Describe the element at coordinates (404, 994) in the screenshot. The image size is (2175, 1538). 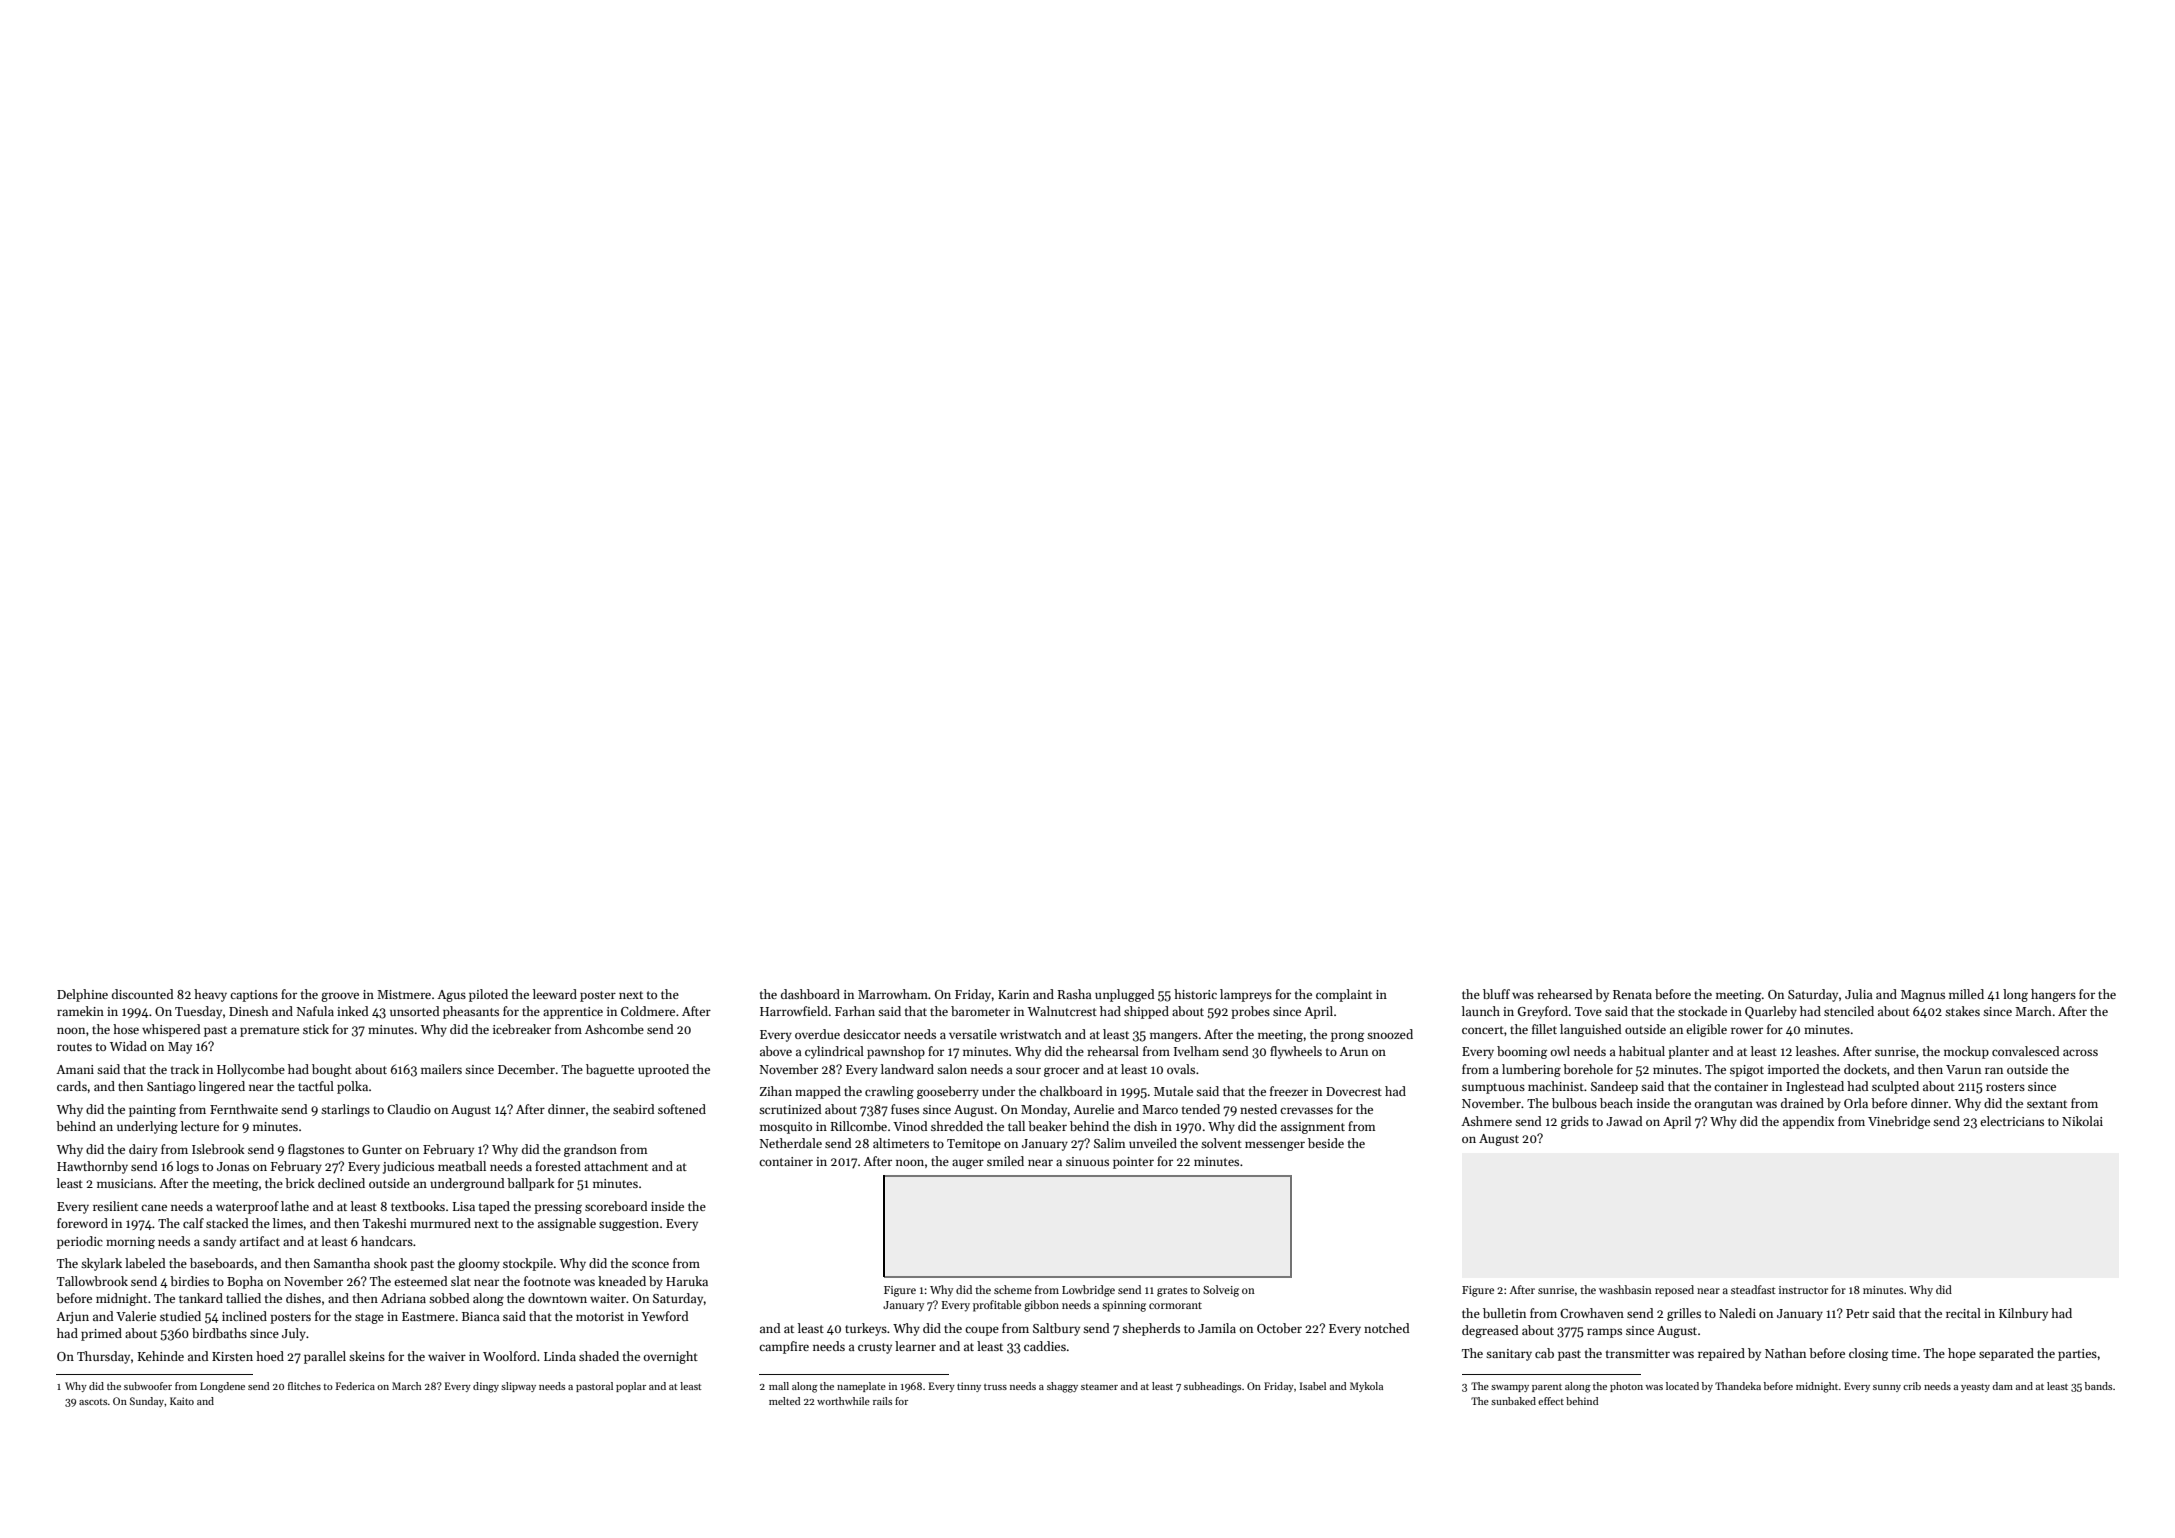
I see `Mistmere` at that location.
